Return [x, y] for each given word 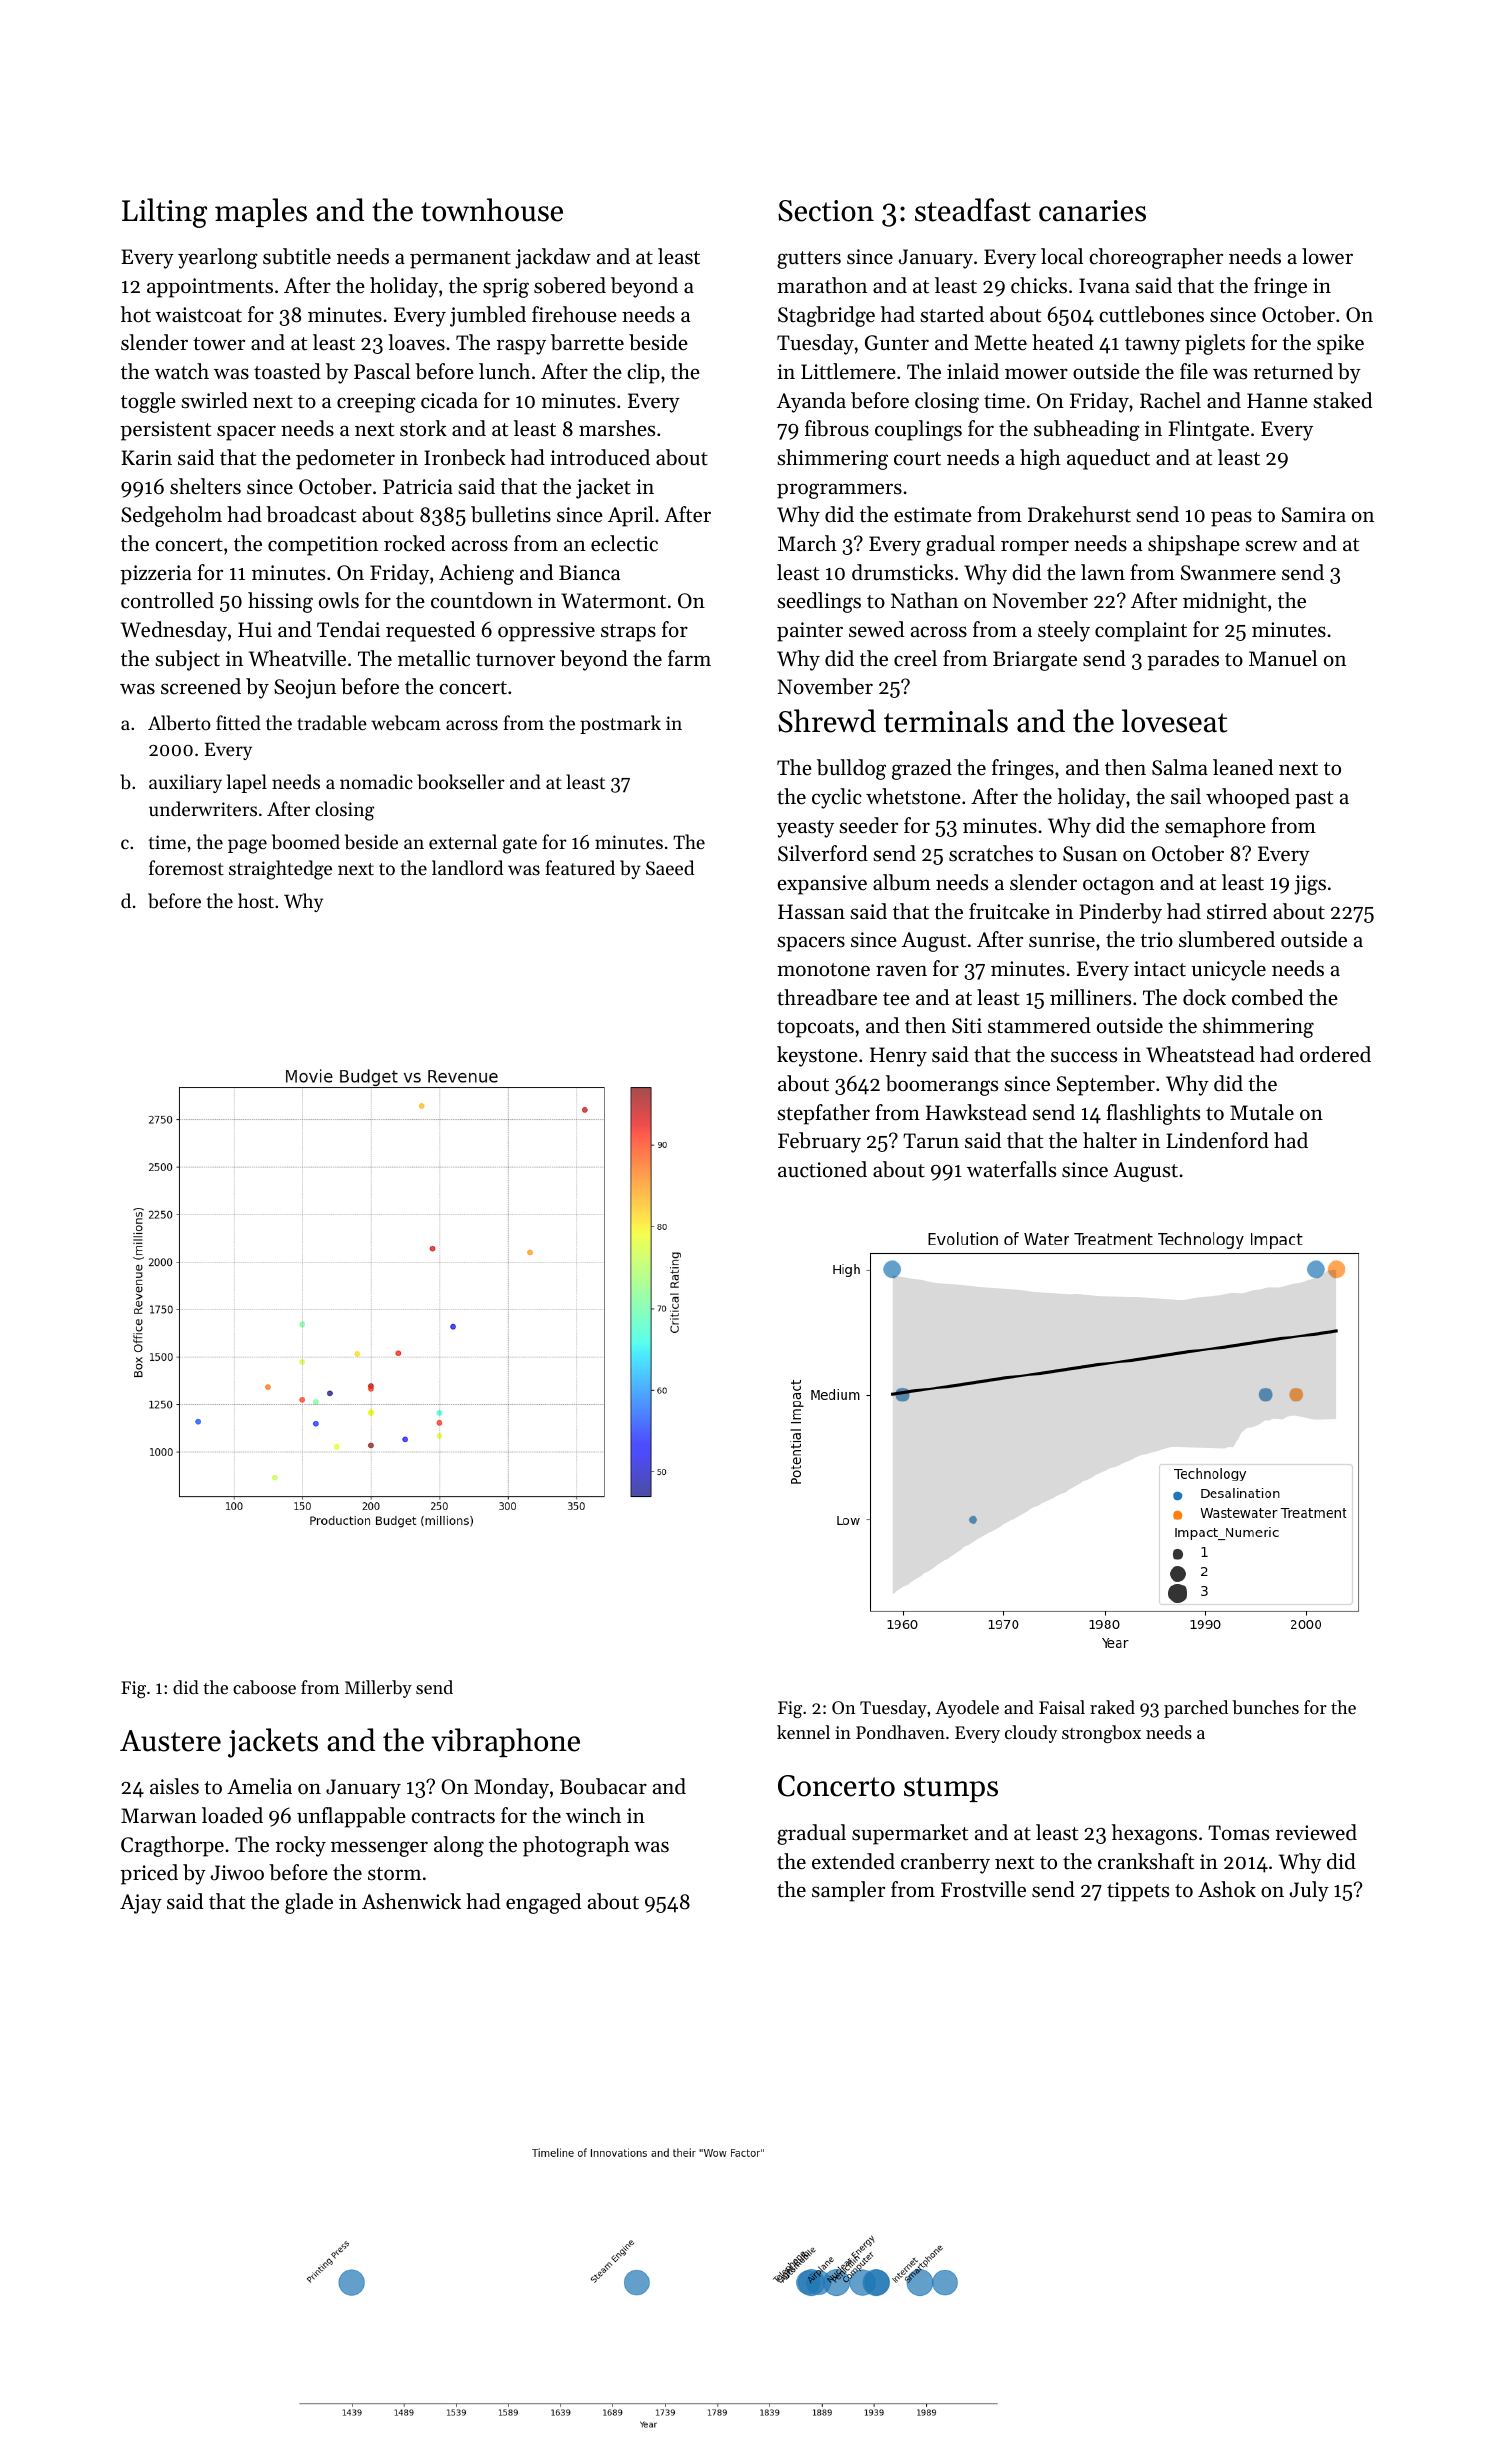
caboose [264, 1687]
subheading [1087, 430]
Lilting [164, 213]
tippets [1138, 1892]
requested [430, 631]
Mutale [1262, 1112]
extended [853, 1861]
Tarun [931, 1140]
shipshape [1194, 545]
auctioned [822, 1169]
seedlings [819, 602]
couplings [918, 430]
